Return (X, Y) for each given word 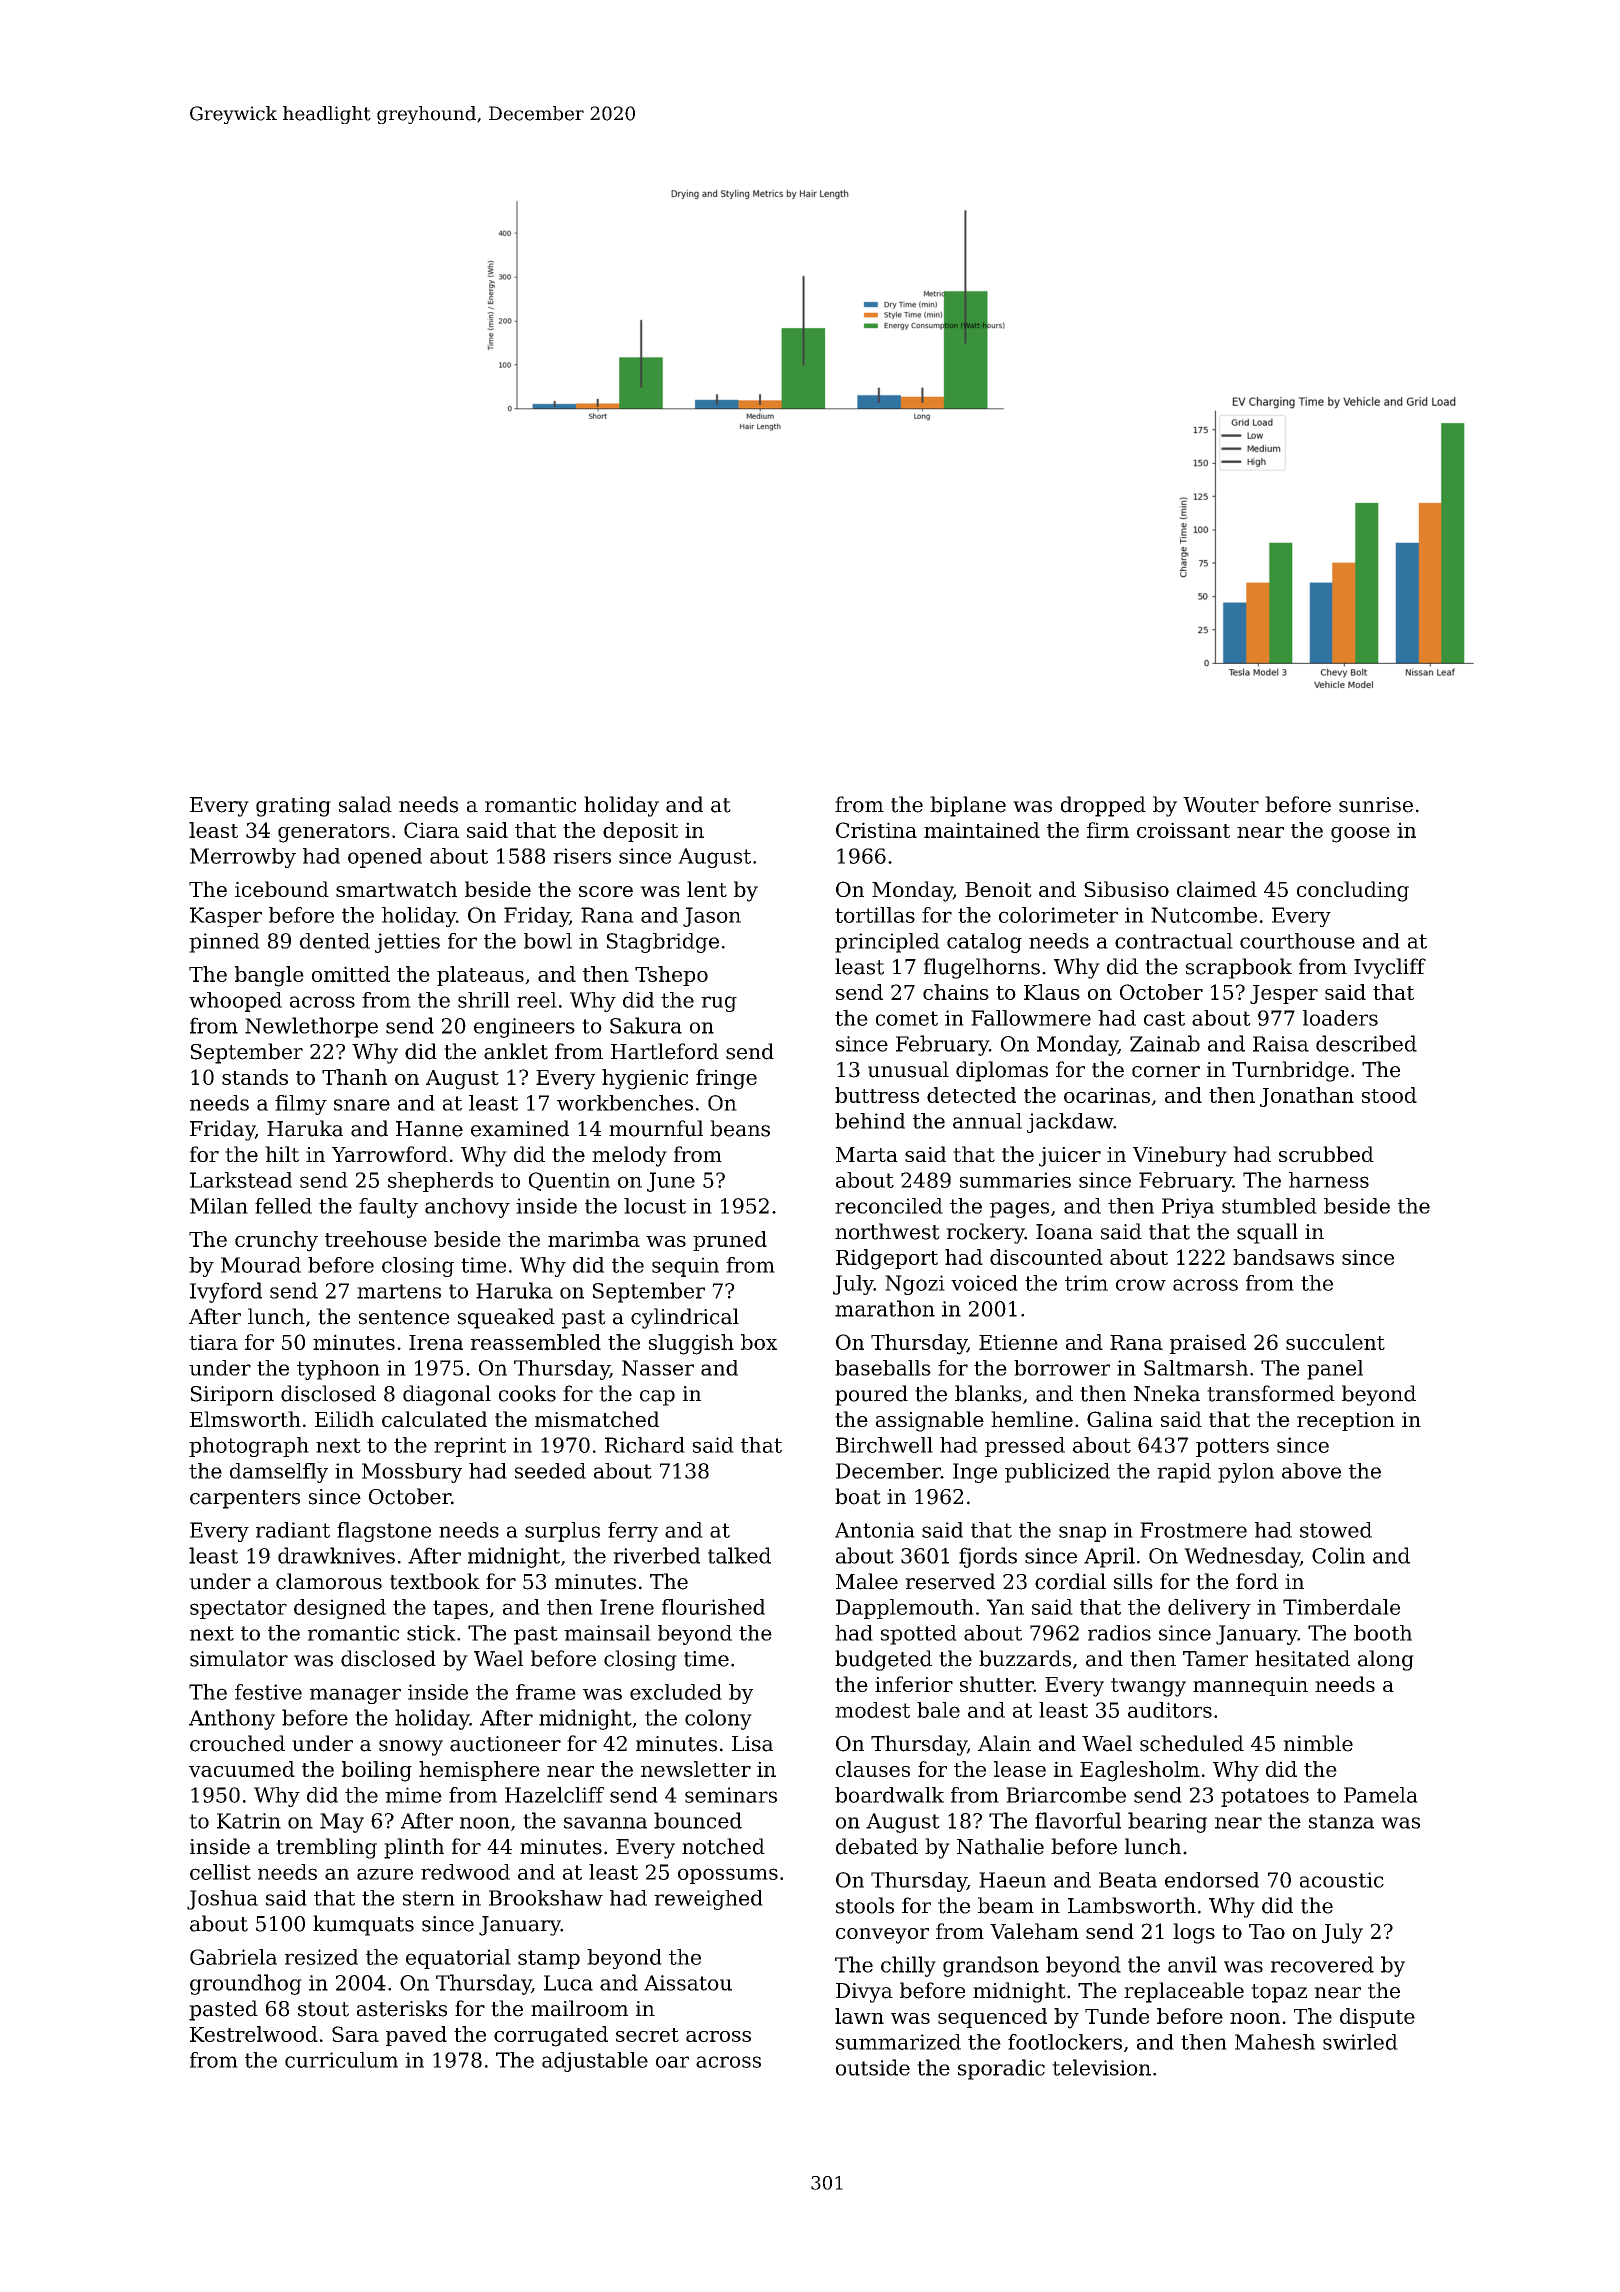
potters (1232, 1447)
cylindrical (685, 1318)
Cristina (876, 830)
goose (1360, 835)
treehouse (376, 1239)
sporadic (1001, 2069)
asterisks (402, 2008)
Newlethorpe (311, 1027)
